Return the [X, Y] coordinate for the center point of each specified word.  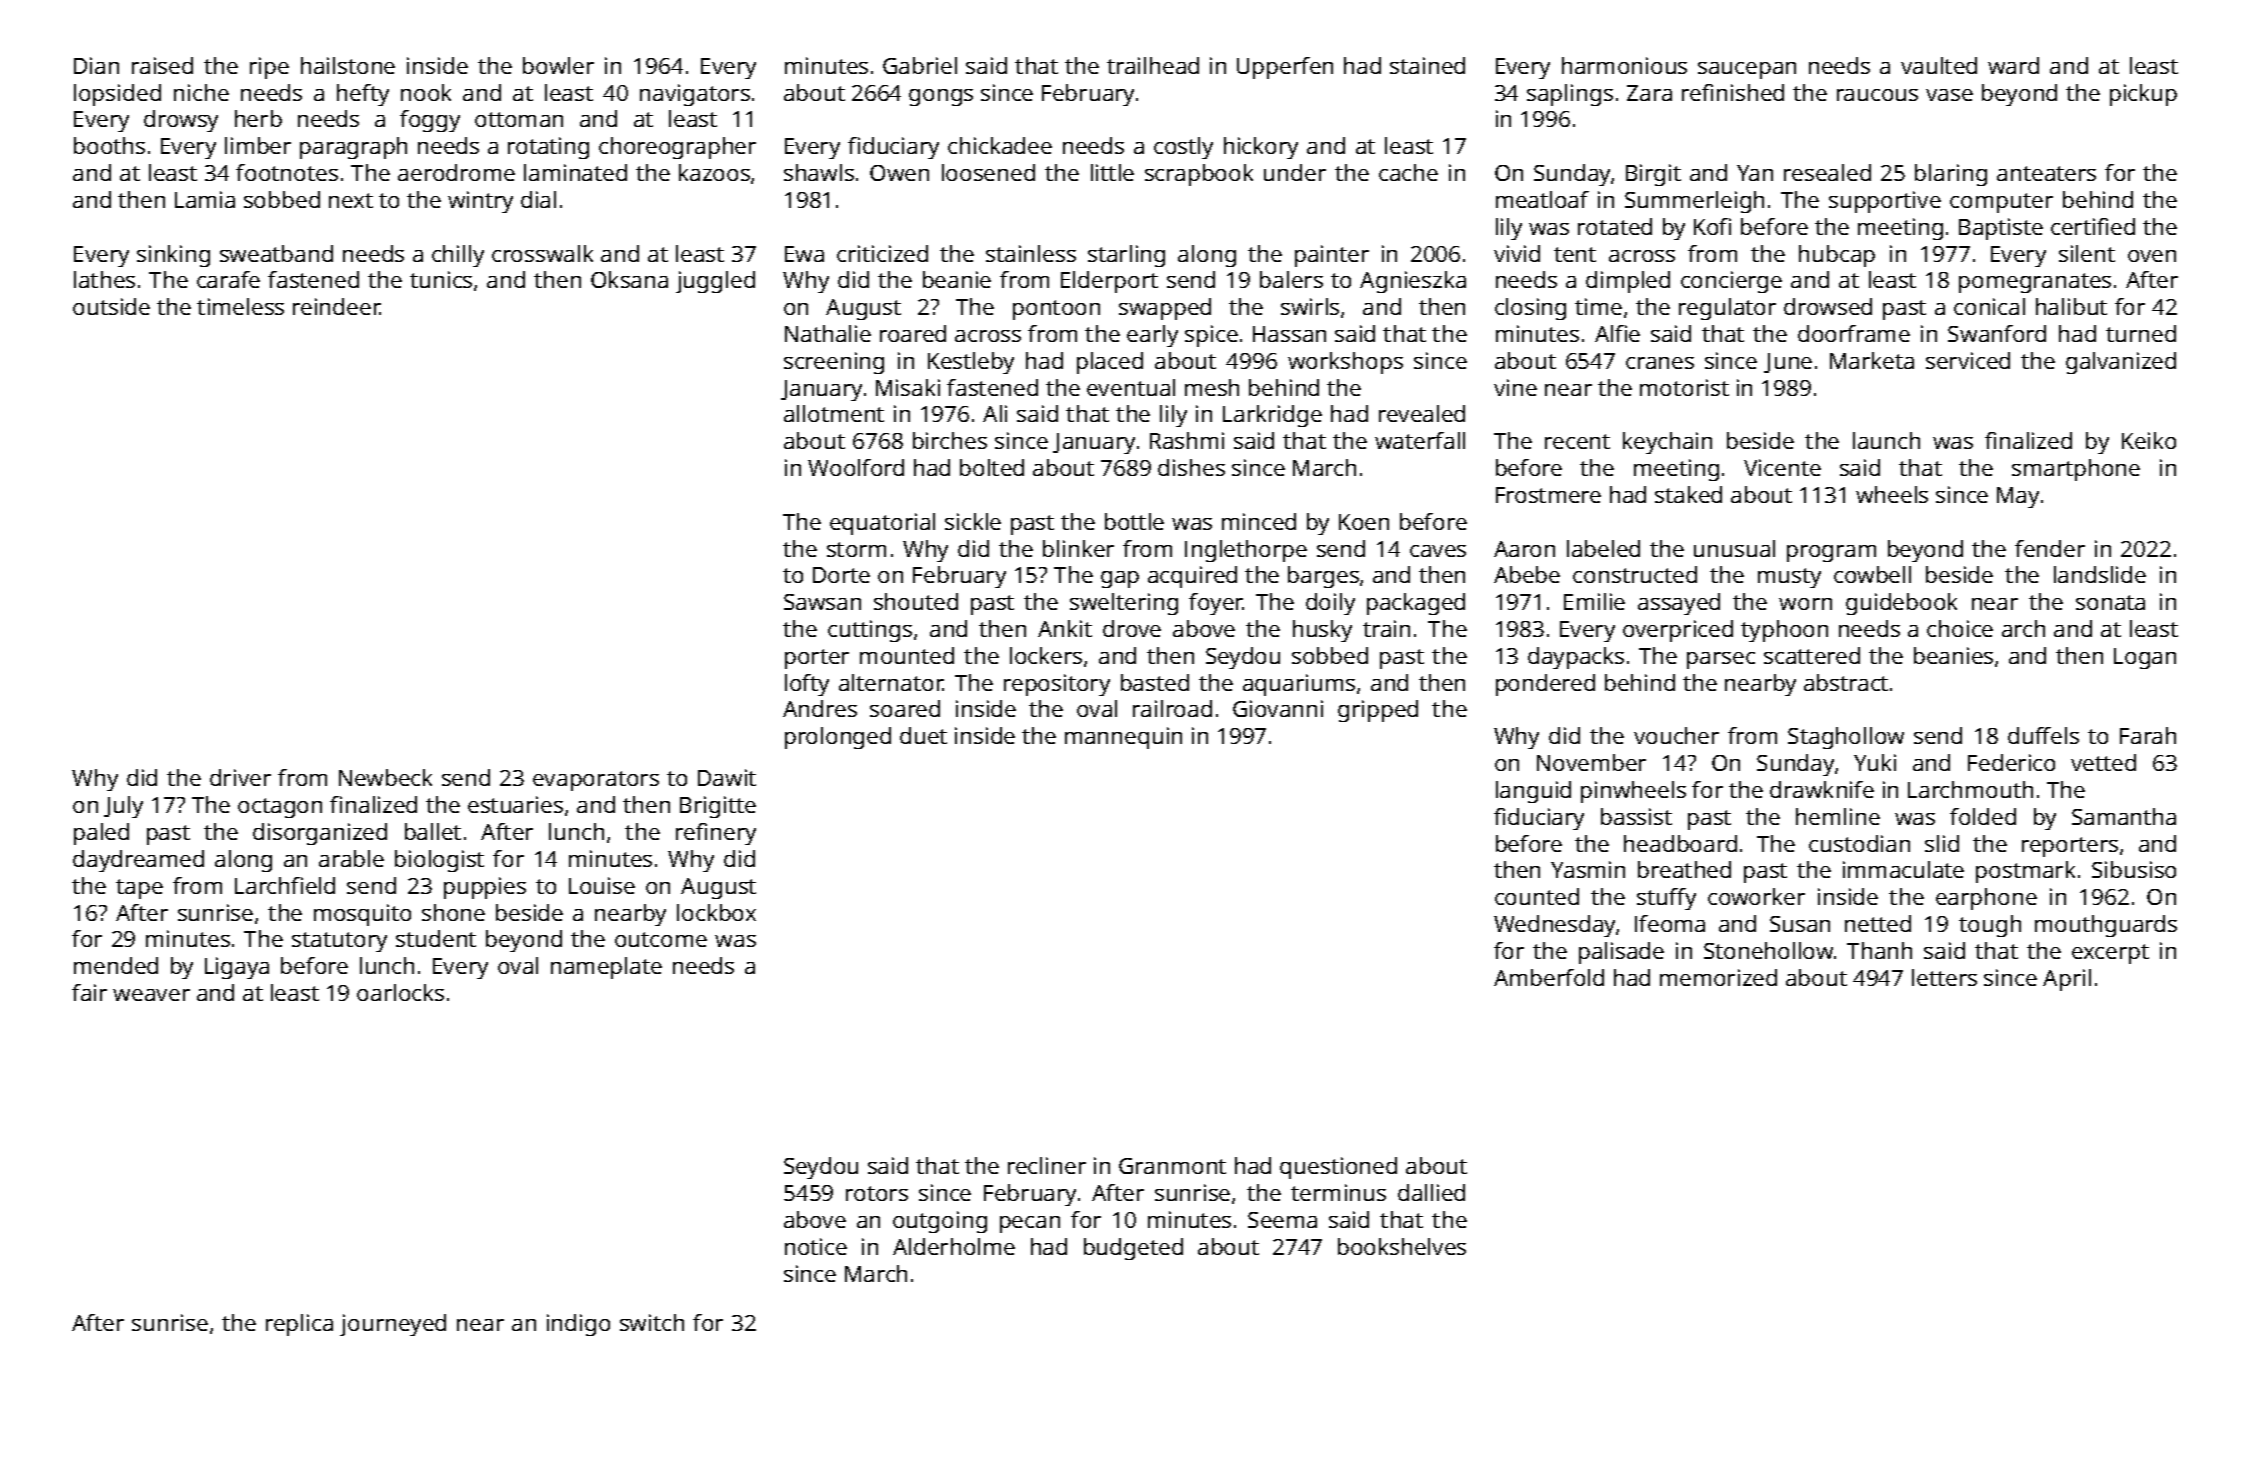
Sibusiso [2134, 869]
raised [162, 65]
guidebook [1901, 604]
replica [299, 1325]
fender [2050, 548]
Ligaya [237, 968]
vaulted [1939, 65]
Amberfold [1549, 977]
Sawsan [822, 602]
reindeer [336, 306]
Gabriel [920, 65]
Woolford [856, 467]
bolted [992, 467]
